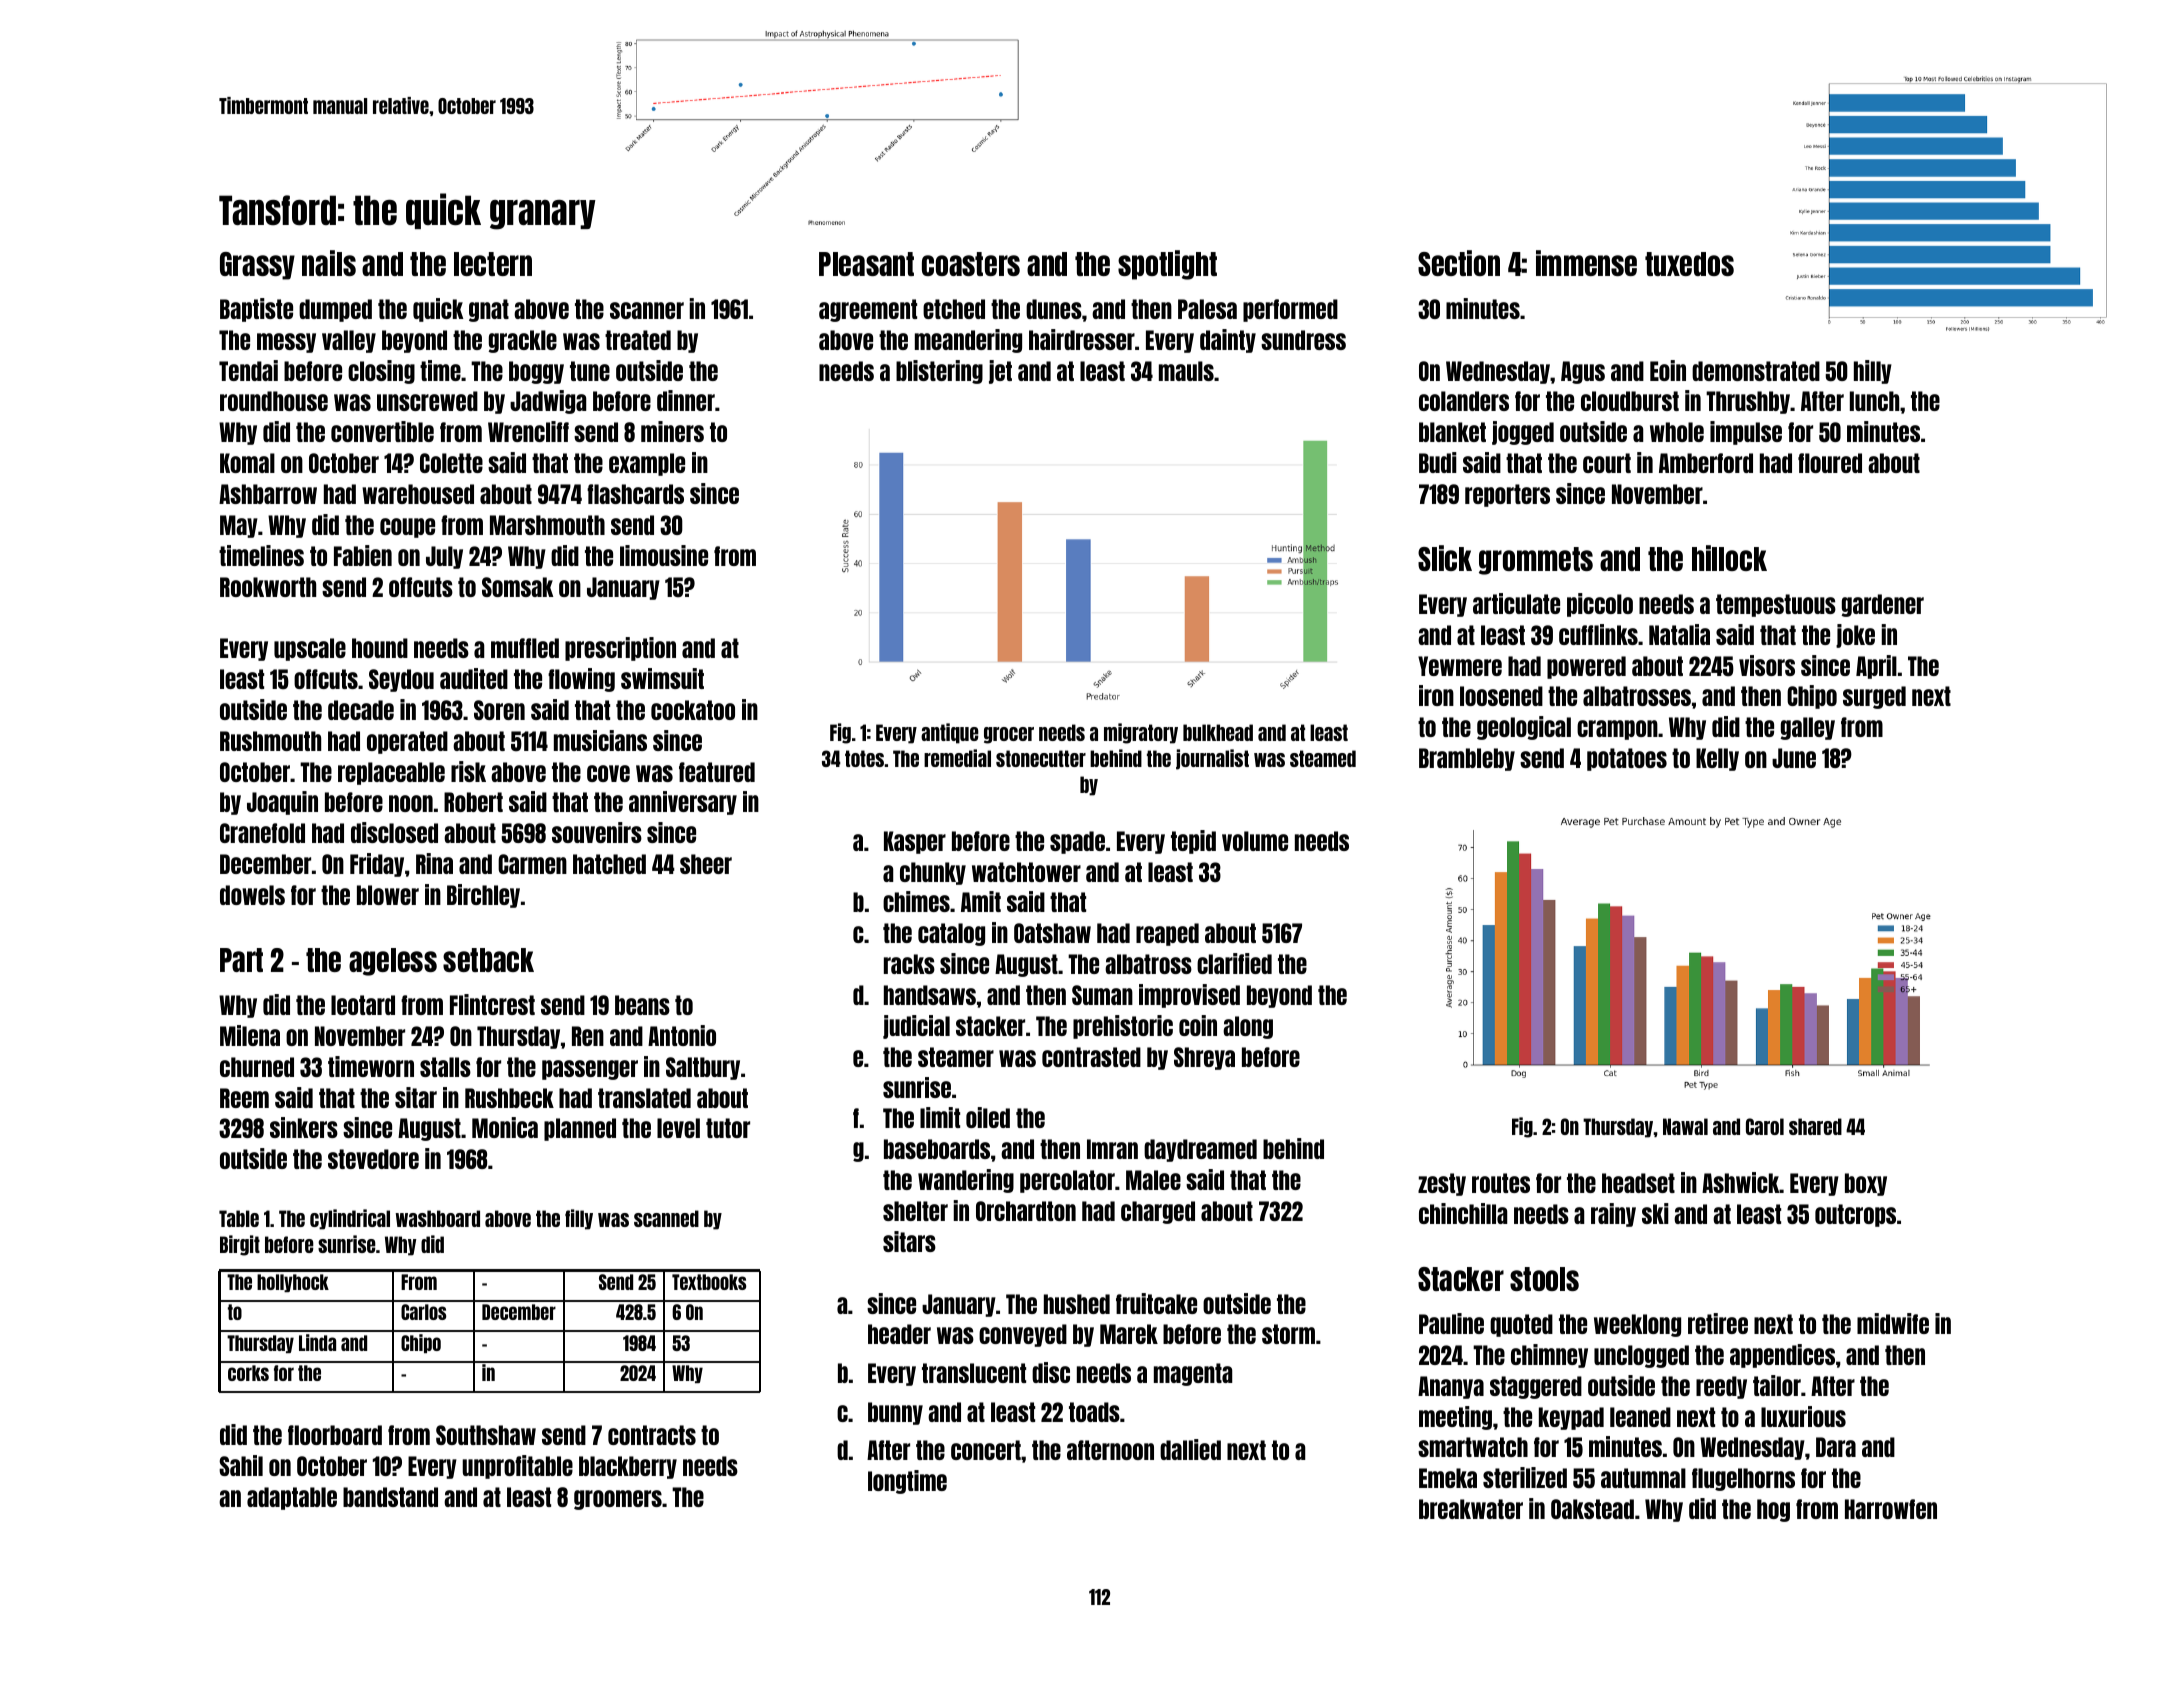 The image size is (2178, 1683). Describe the element at coordinates (390, 1497) in the document. I see `bandstand` at that location.
